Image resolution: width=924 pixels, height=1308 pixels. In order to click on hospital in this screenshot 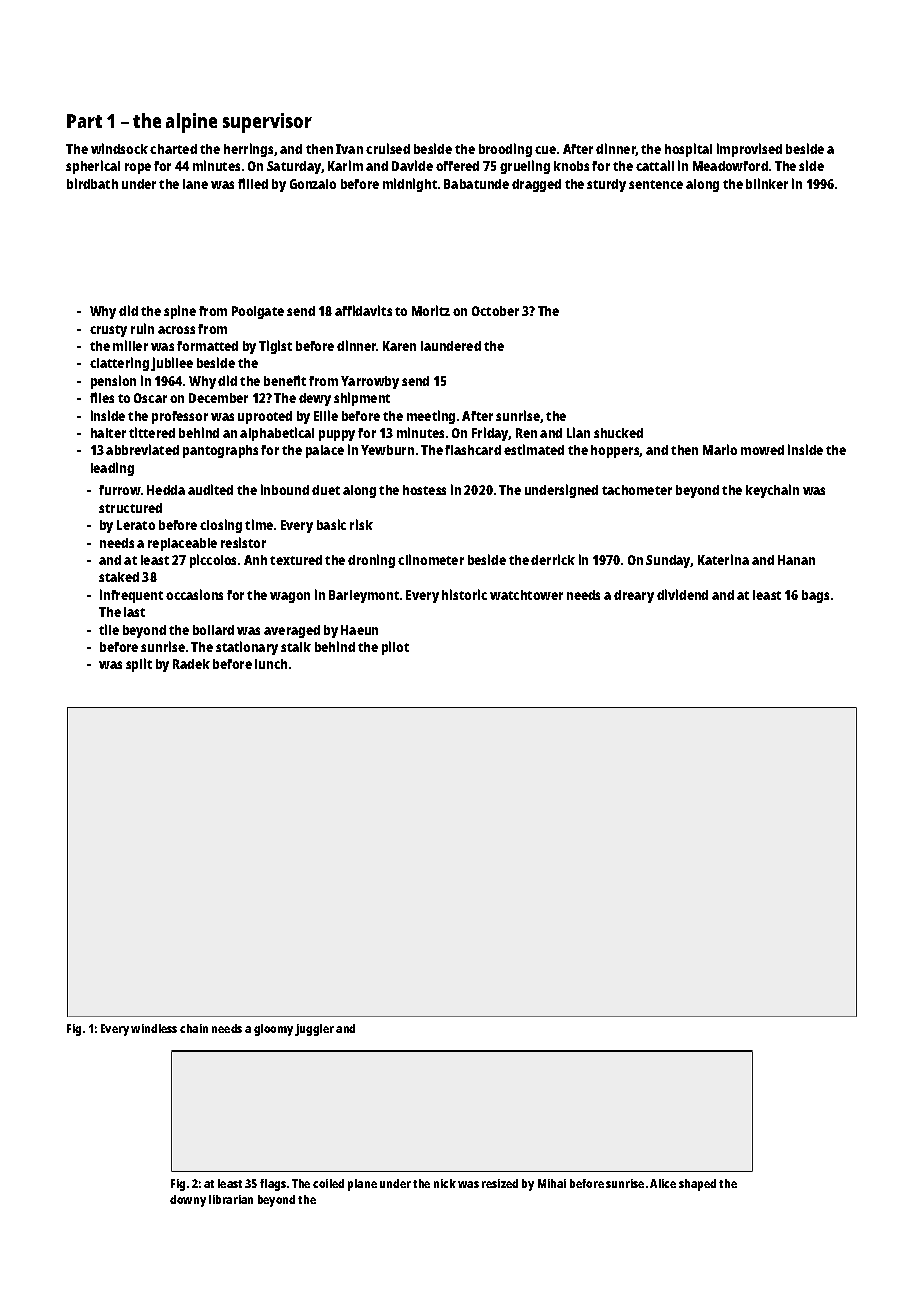, I will do `click(688, 150)`.
